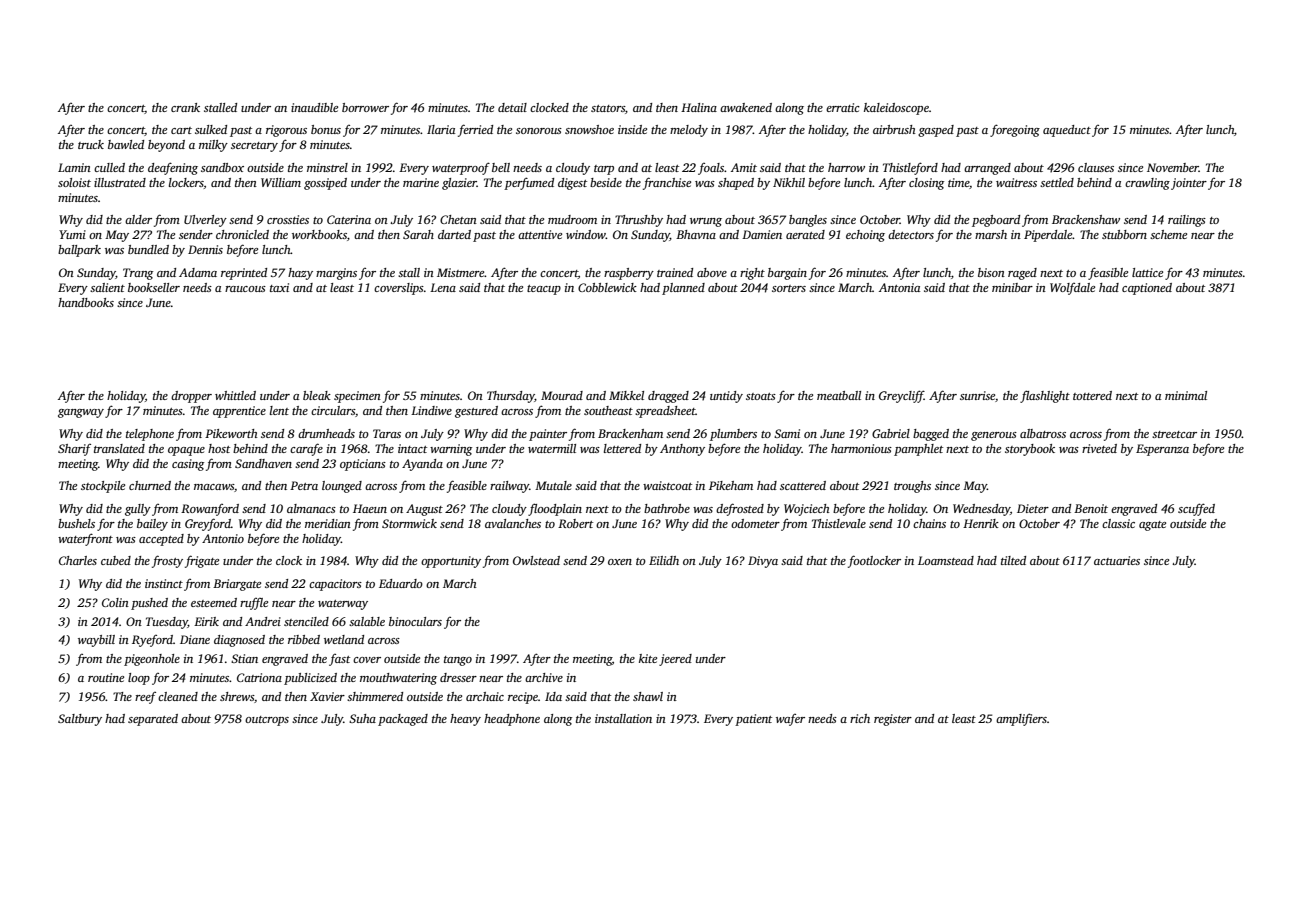 This screenshot has width=1308, height=924. Describe the element at coordinates (512, 107) in the screenshot. I see `detail` at that location.
